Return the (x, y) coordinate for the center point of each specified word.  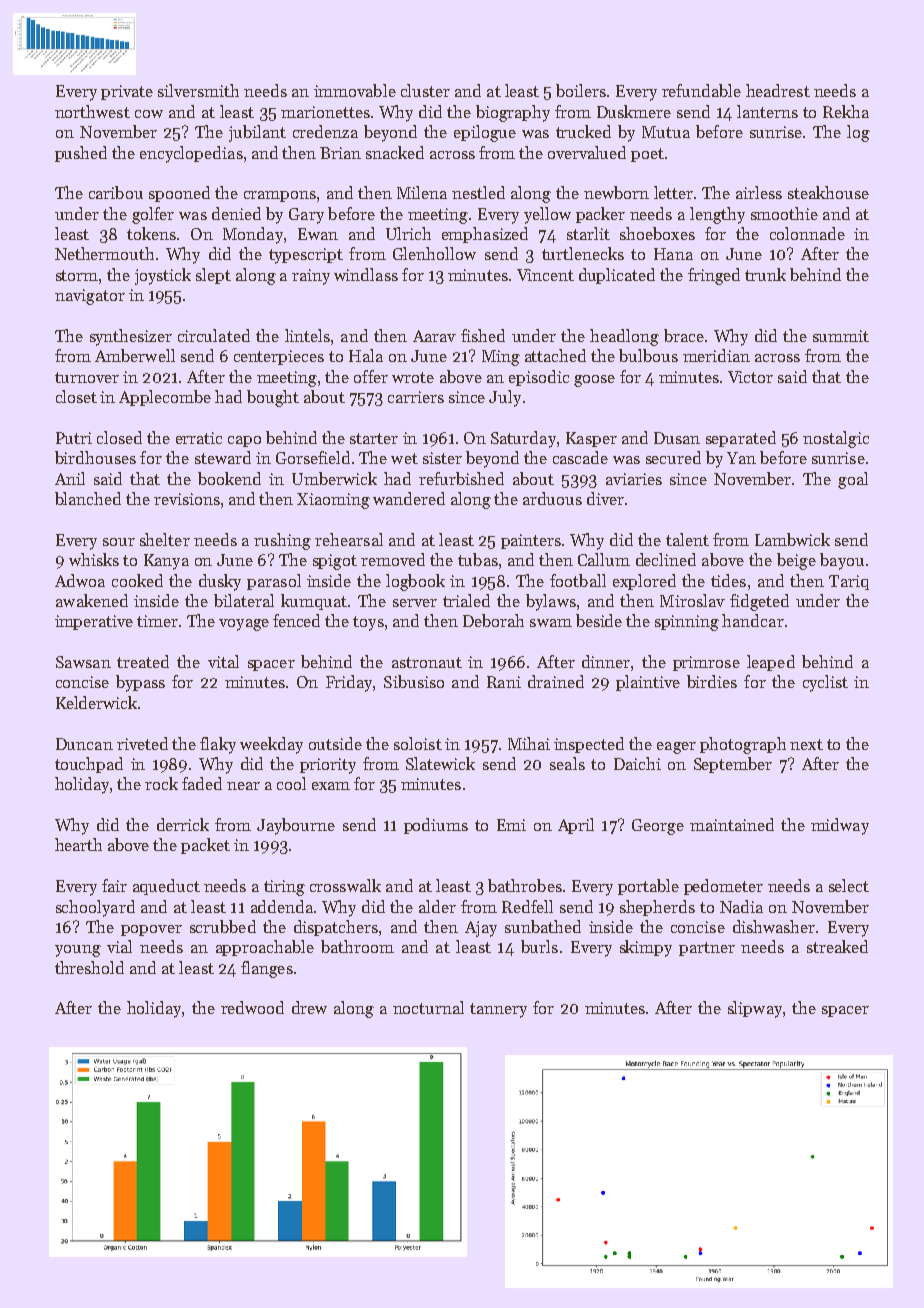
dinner (606, 661)
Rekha (846, 111)
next (806, 744)
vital (223, 661)
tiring (284, 888)
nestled (478, 192)
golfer (153, 215)
